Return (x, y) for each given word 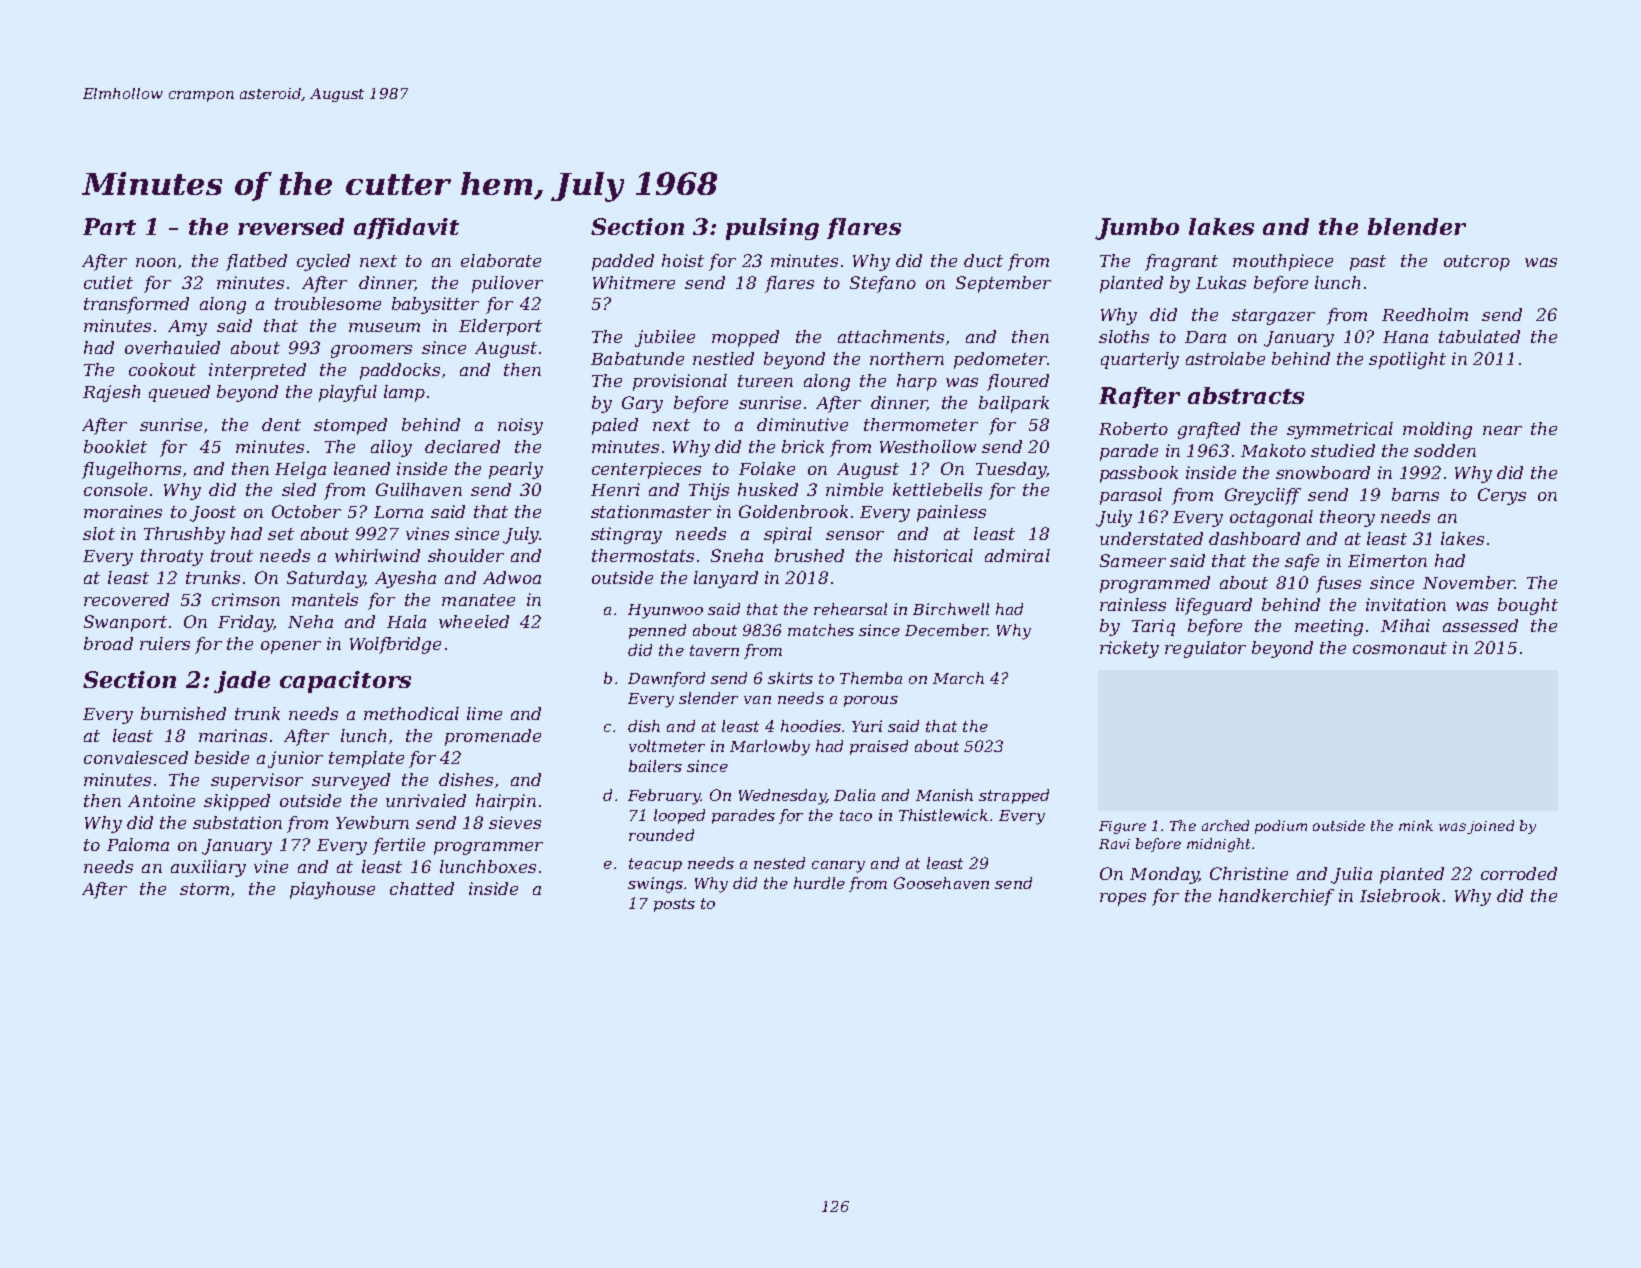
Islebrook (1400, 895)
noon (156, 262)
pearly (516, 470)
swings (655, 885)
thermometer (921, 424)
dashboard (1254, 538)
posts (674, 905)
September (1003, 284)
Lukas (1221, 282)
